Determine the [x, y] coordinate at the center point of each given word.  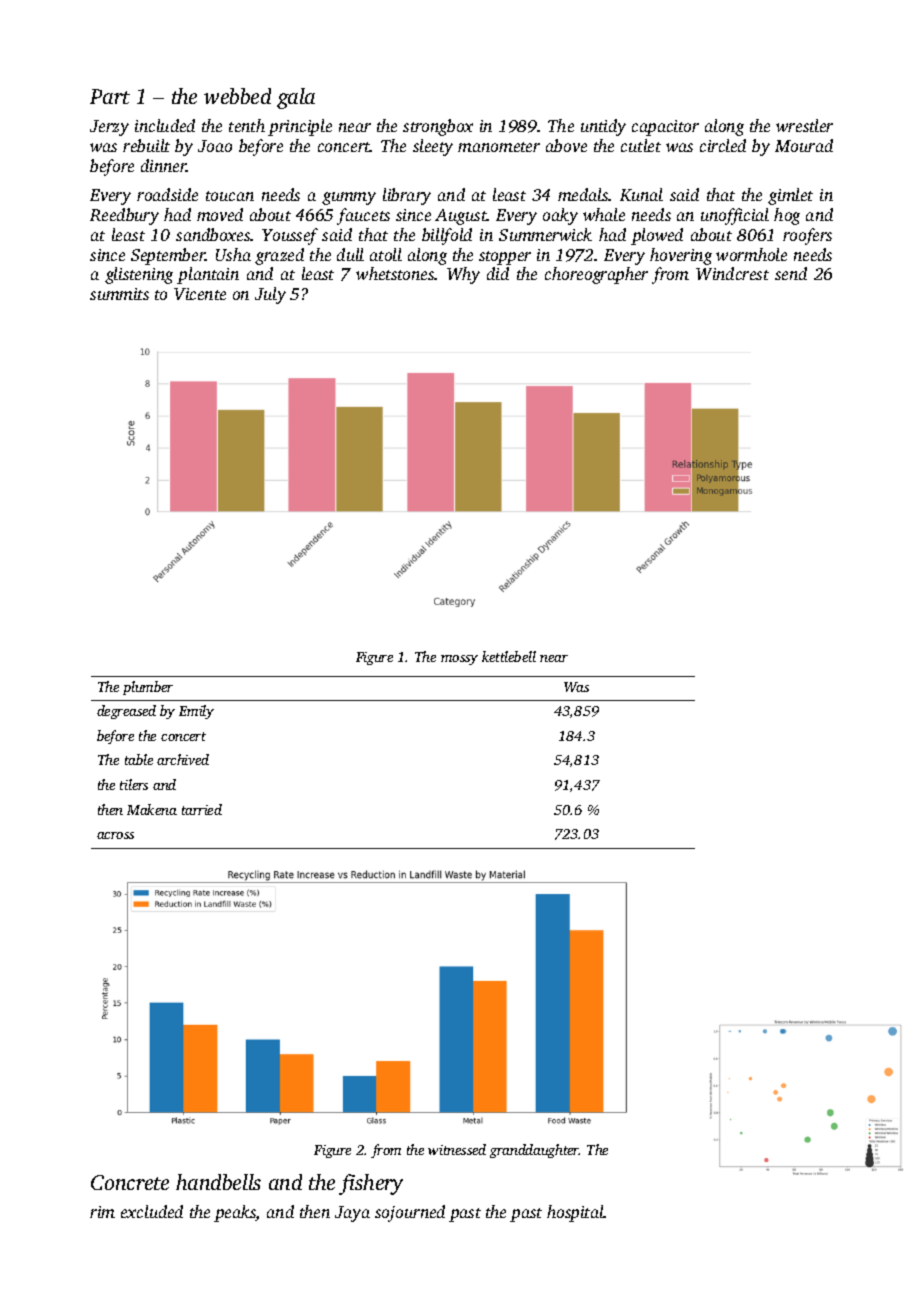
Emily [196, 712]
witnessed [457, 1149]
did [498, 273]
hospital [575, 1213]
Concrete [130, 1182]
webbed [237, 96]
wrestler [804, 125]
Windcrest [732, 273]
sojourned [410, 1213]
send [791, 273]
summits [119, 294]
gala [296, 98]
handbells [218, 1182]
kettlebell [509, 656]
